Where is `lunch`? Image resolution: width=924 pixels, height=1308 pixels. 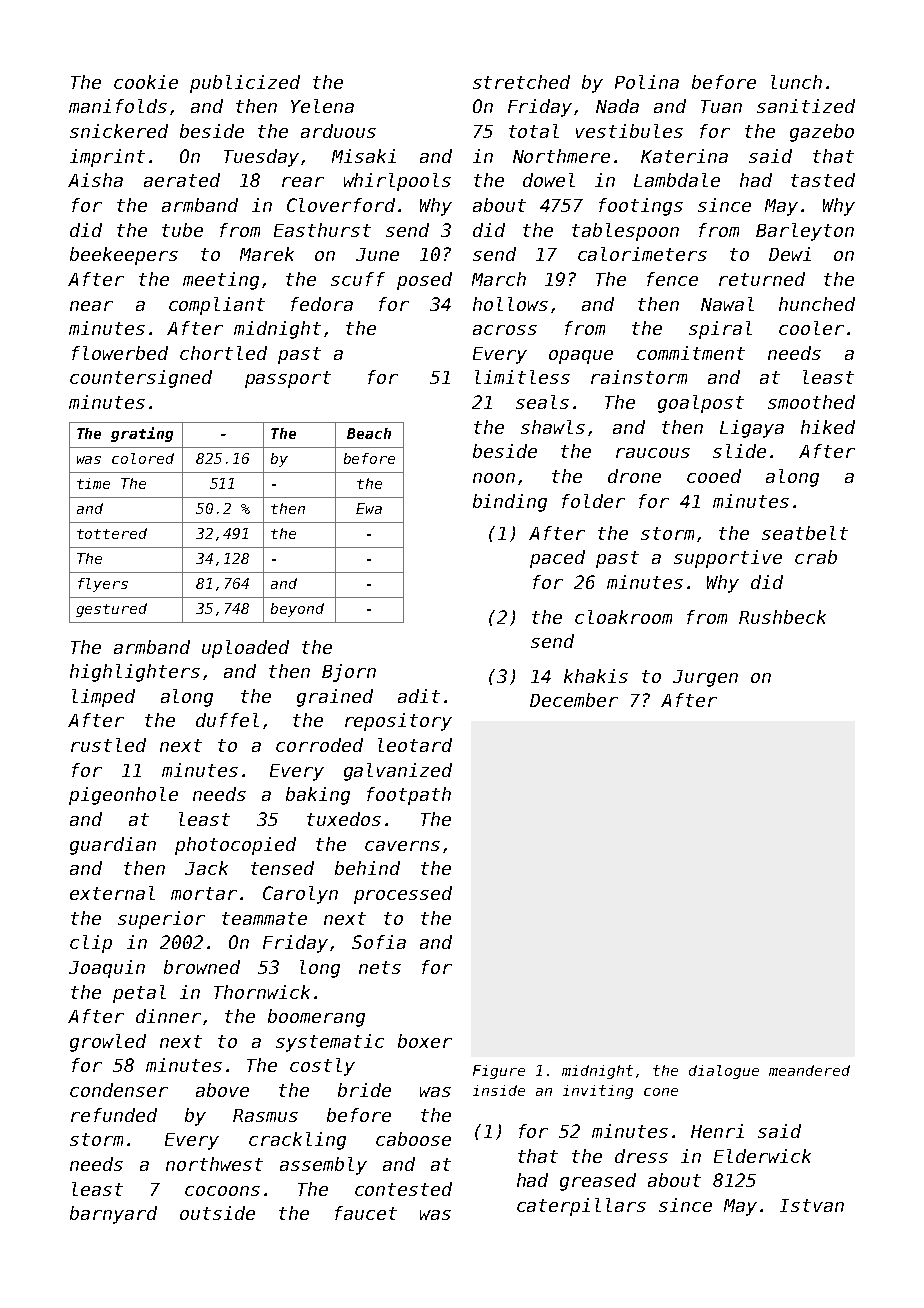
lunch is located at coordinates (796, 82).
